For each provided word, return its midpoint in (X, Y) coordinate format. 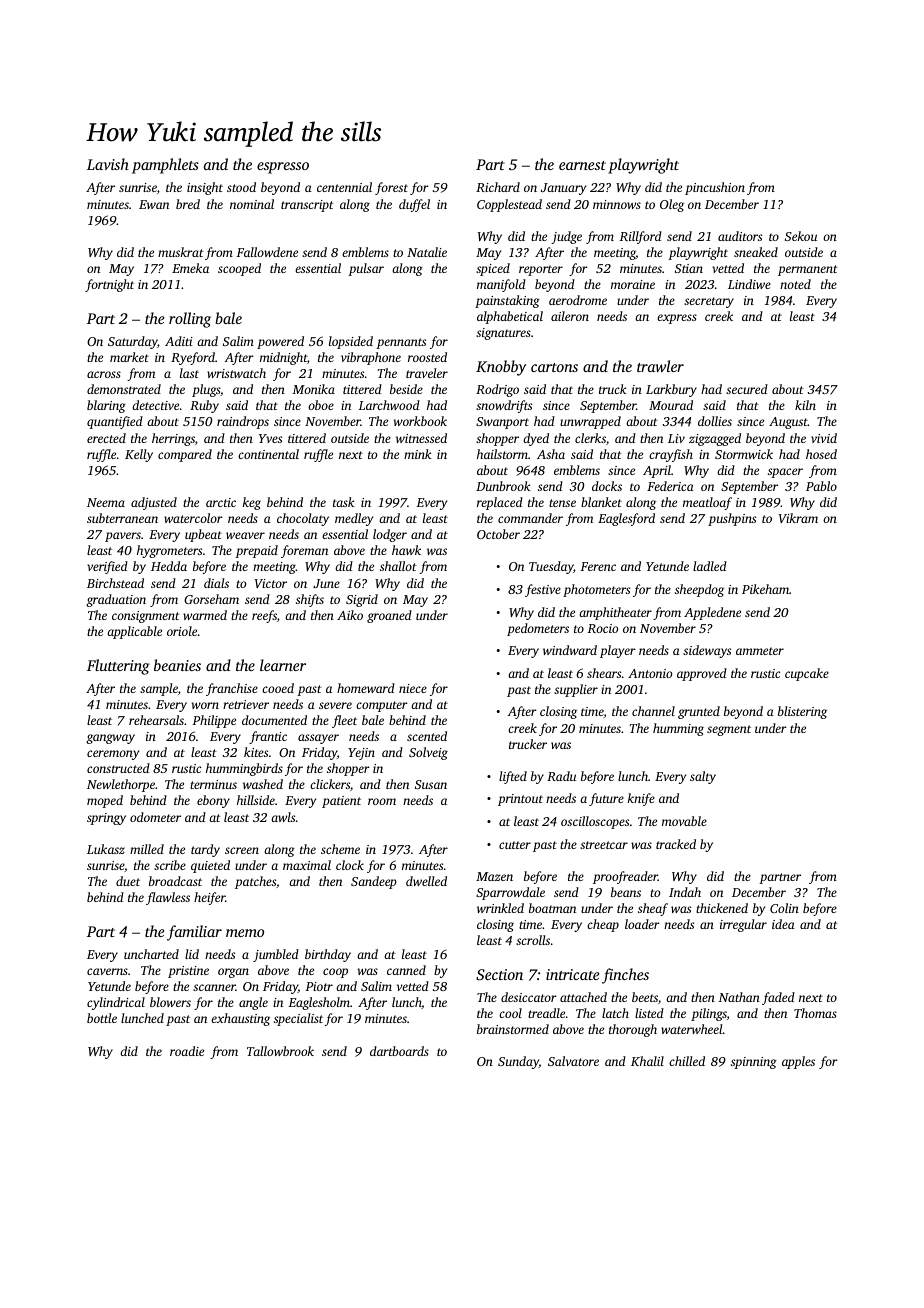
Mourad (671, 405)
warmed (205, 615)
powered (280, 342)
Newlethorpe (121, 785)
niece (413, 688)
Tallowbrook (280, 1051)
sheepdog (699, 590)
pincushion (715, 188)
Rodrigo (497, 390)
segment (729, 730)
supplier (576, 690)
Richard (498, 187)
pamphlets (165, 166)
